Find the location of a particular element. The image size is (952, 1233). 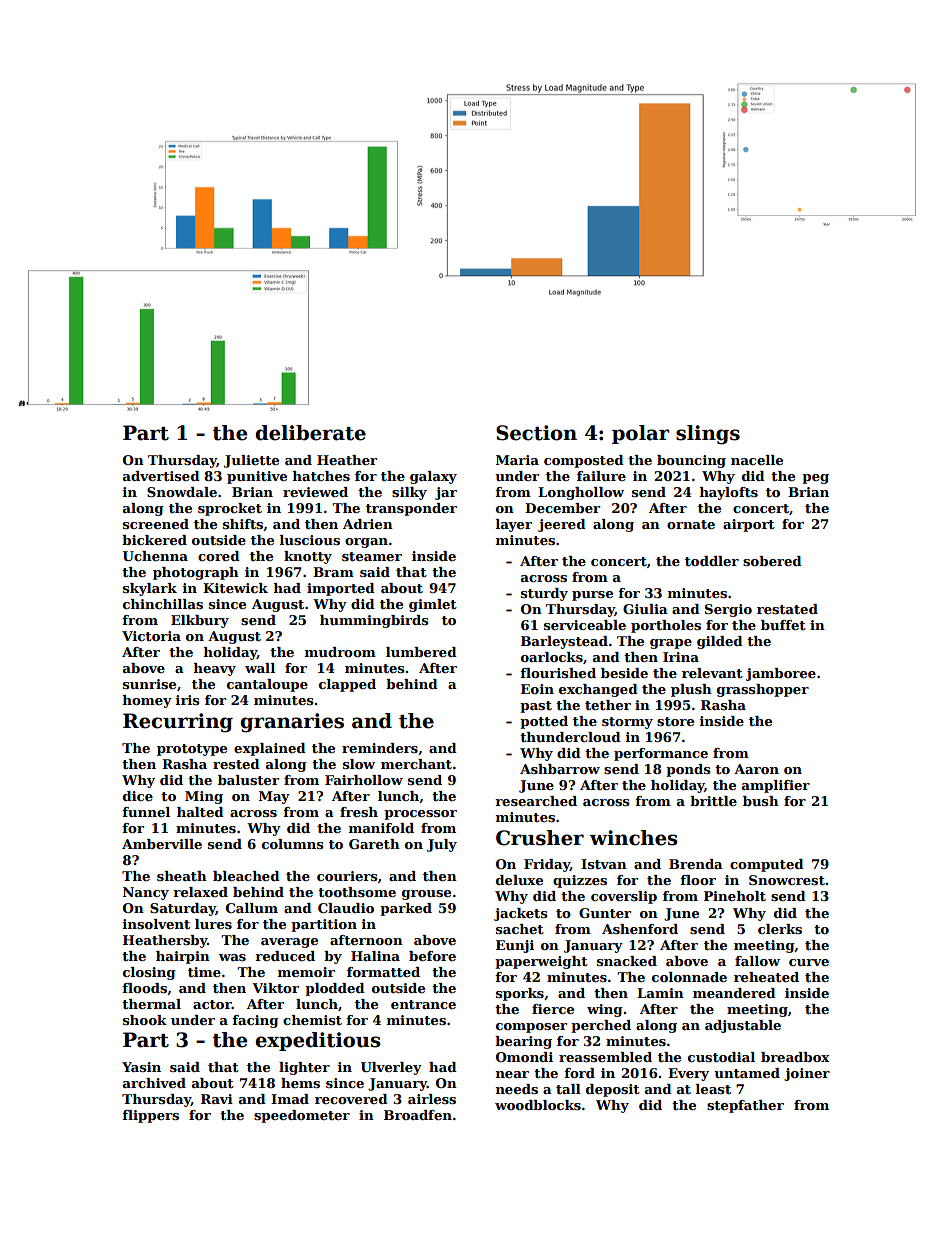

silky is located at coordinates (409, 493).
